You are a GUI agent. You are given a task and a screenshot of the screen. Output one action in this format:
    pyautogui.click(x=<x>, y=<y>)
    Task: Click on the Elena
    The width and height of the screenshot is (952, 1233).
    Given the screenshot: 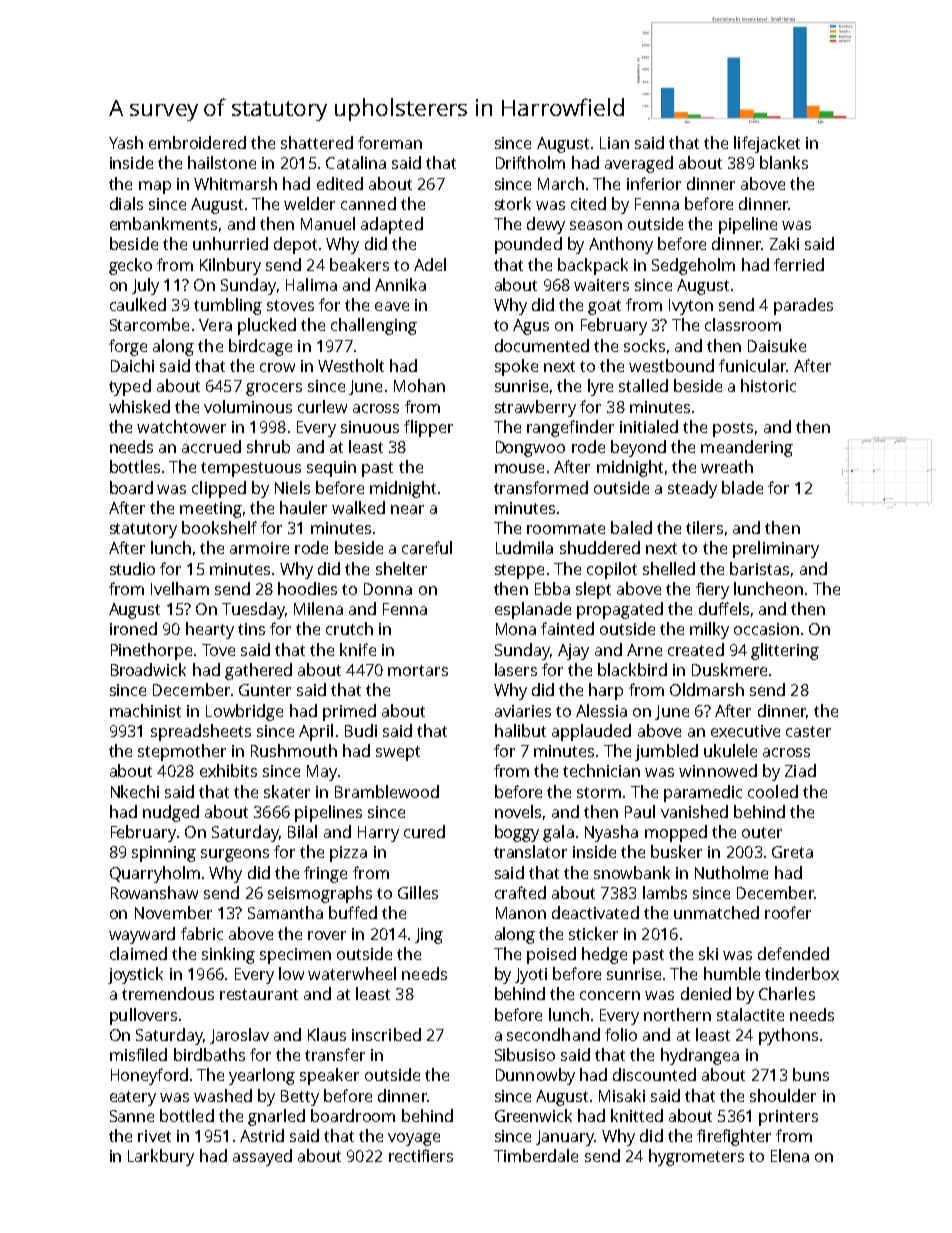 What is the action you would take?
    pyautogui.click(x=790, y=1155)
